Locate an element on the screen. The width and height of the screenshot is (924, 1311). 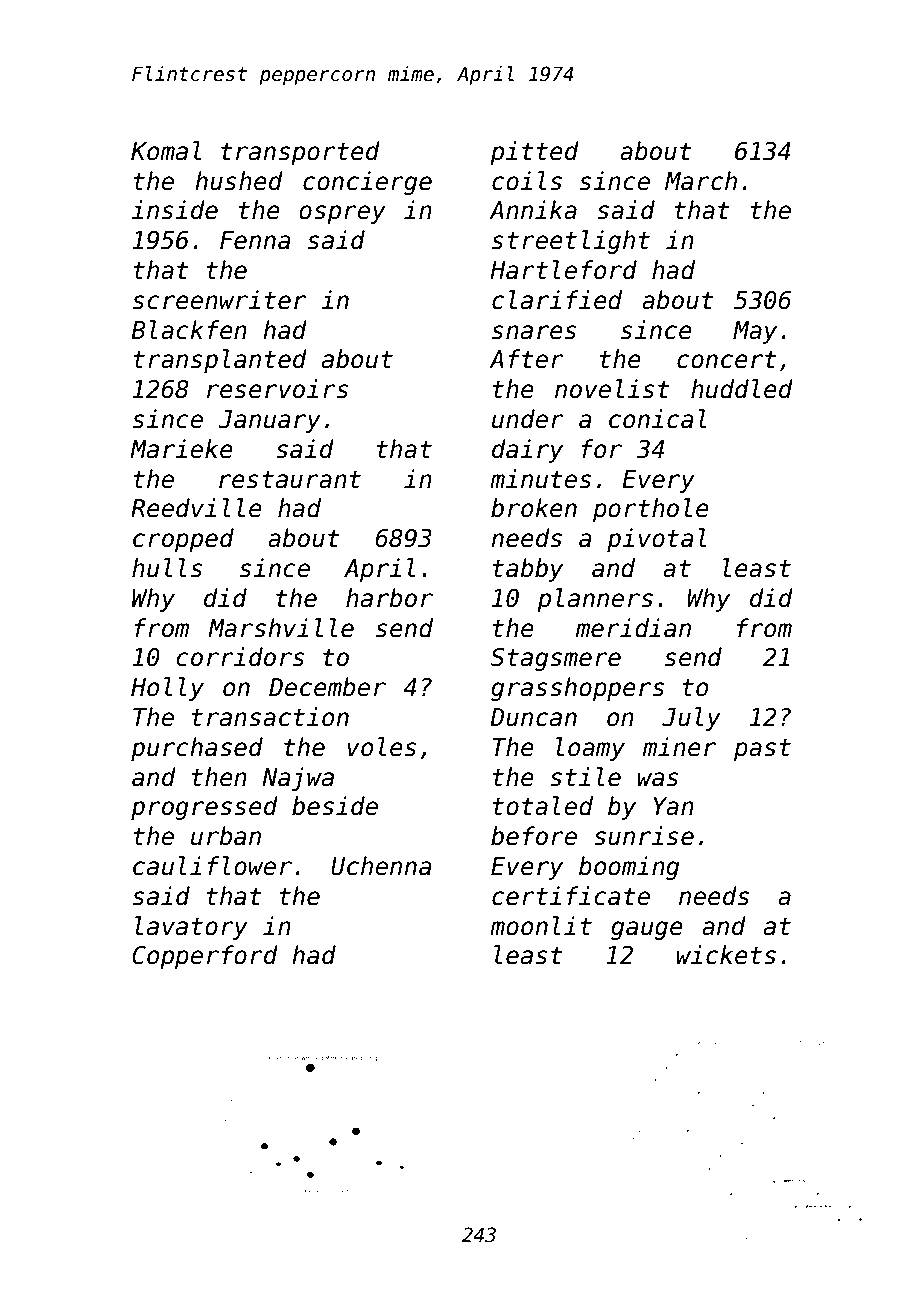
streetlight is located at coordinates (571, 242).
